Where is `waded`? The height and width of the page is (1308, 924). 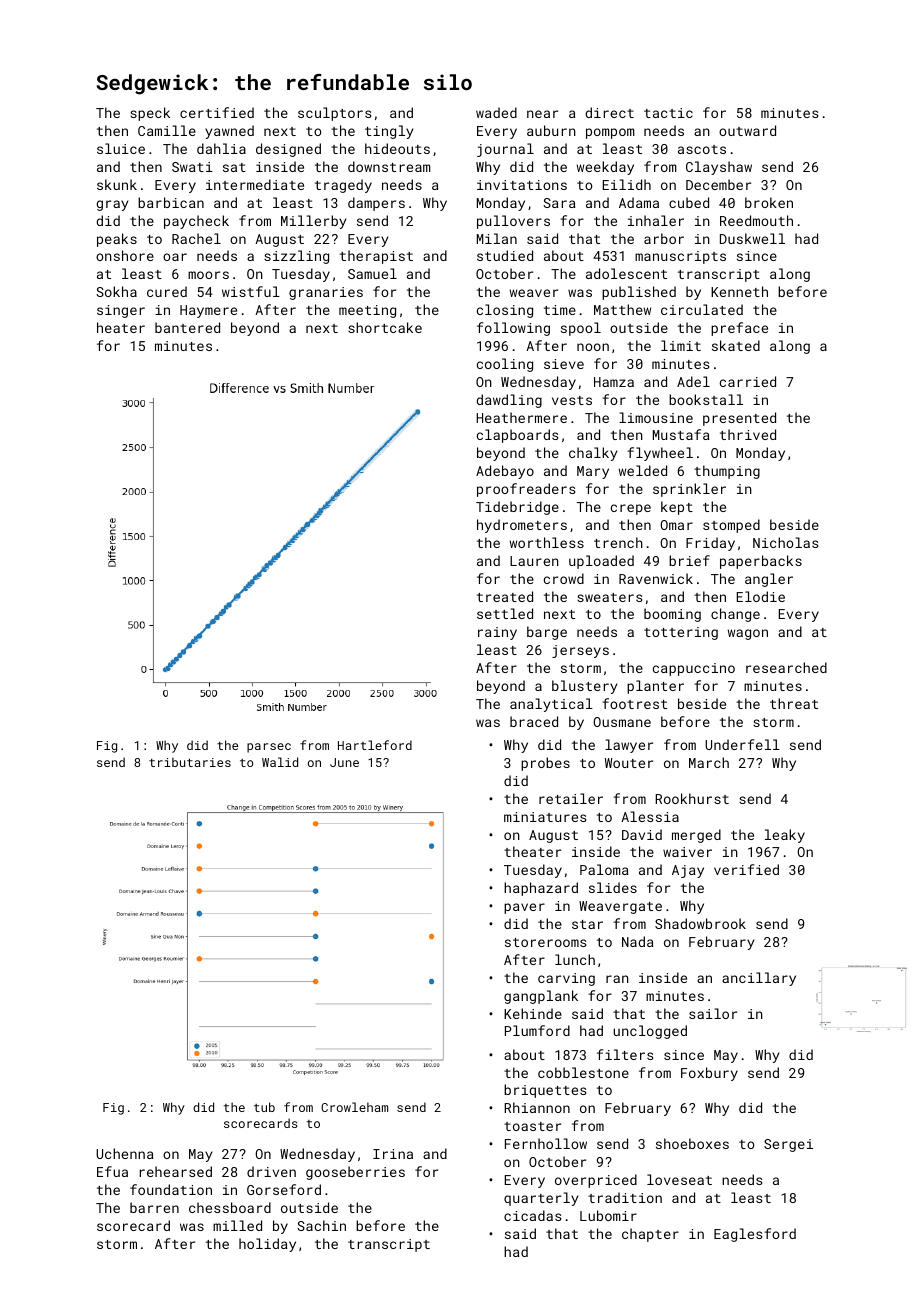 waded is located at coordinates (496, 112).
